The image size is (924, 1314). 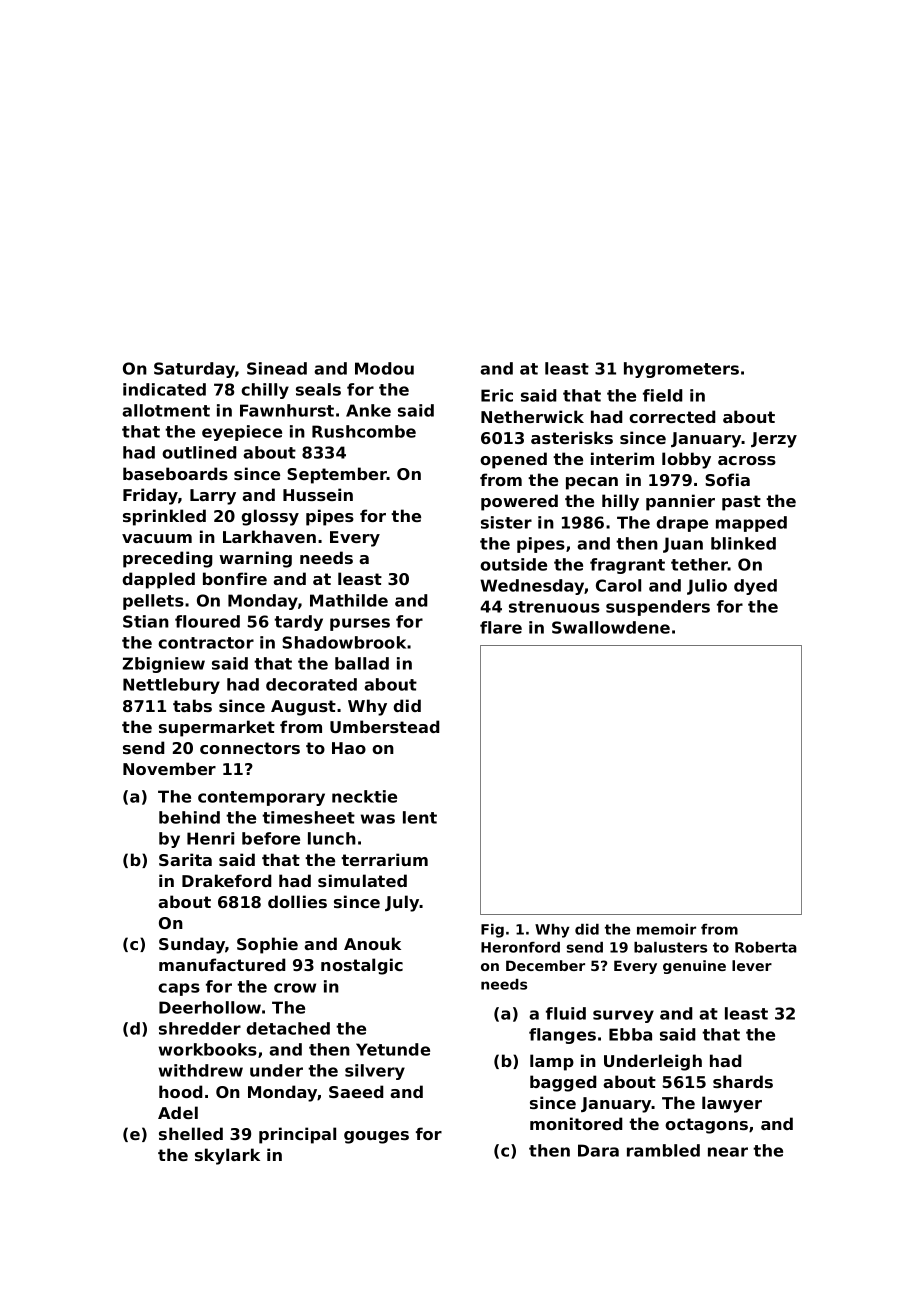 I want to click on across, so click(x=747, y=460).
